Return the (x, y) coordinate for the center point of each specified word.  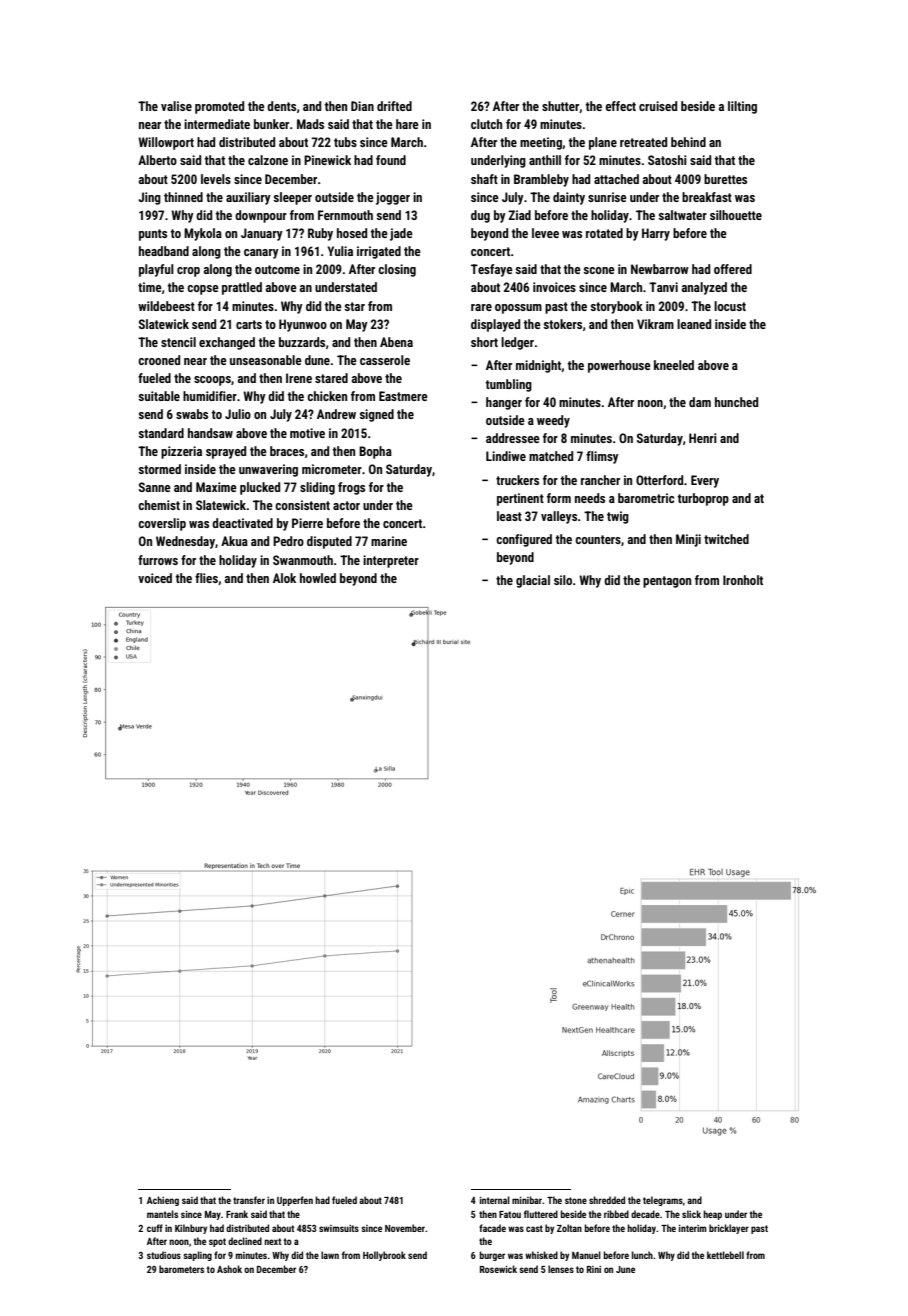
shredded (607, 1200)
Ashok (229, 1269)
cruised (658, 106)
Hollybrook (384, 1256)
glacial (533, 581)
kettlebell (725, 1255)
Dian (362, 106)
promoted (219, 107)
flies (206, 578)
